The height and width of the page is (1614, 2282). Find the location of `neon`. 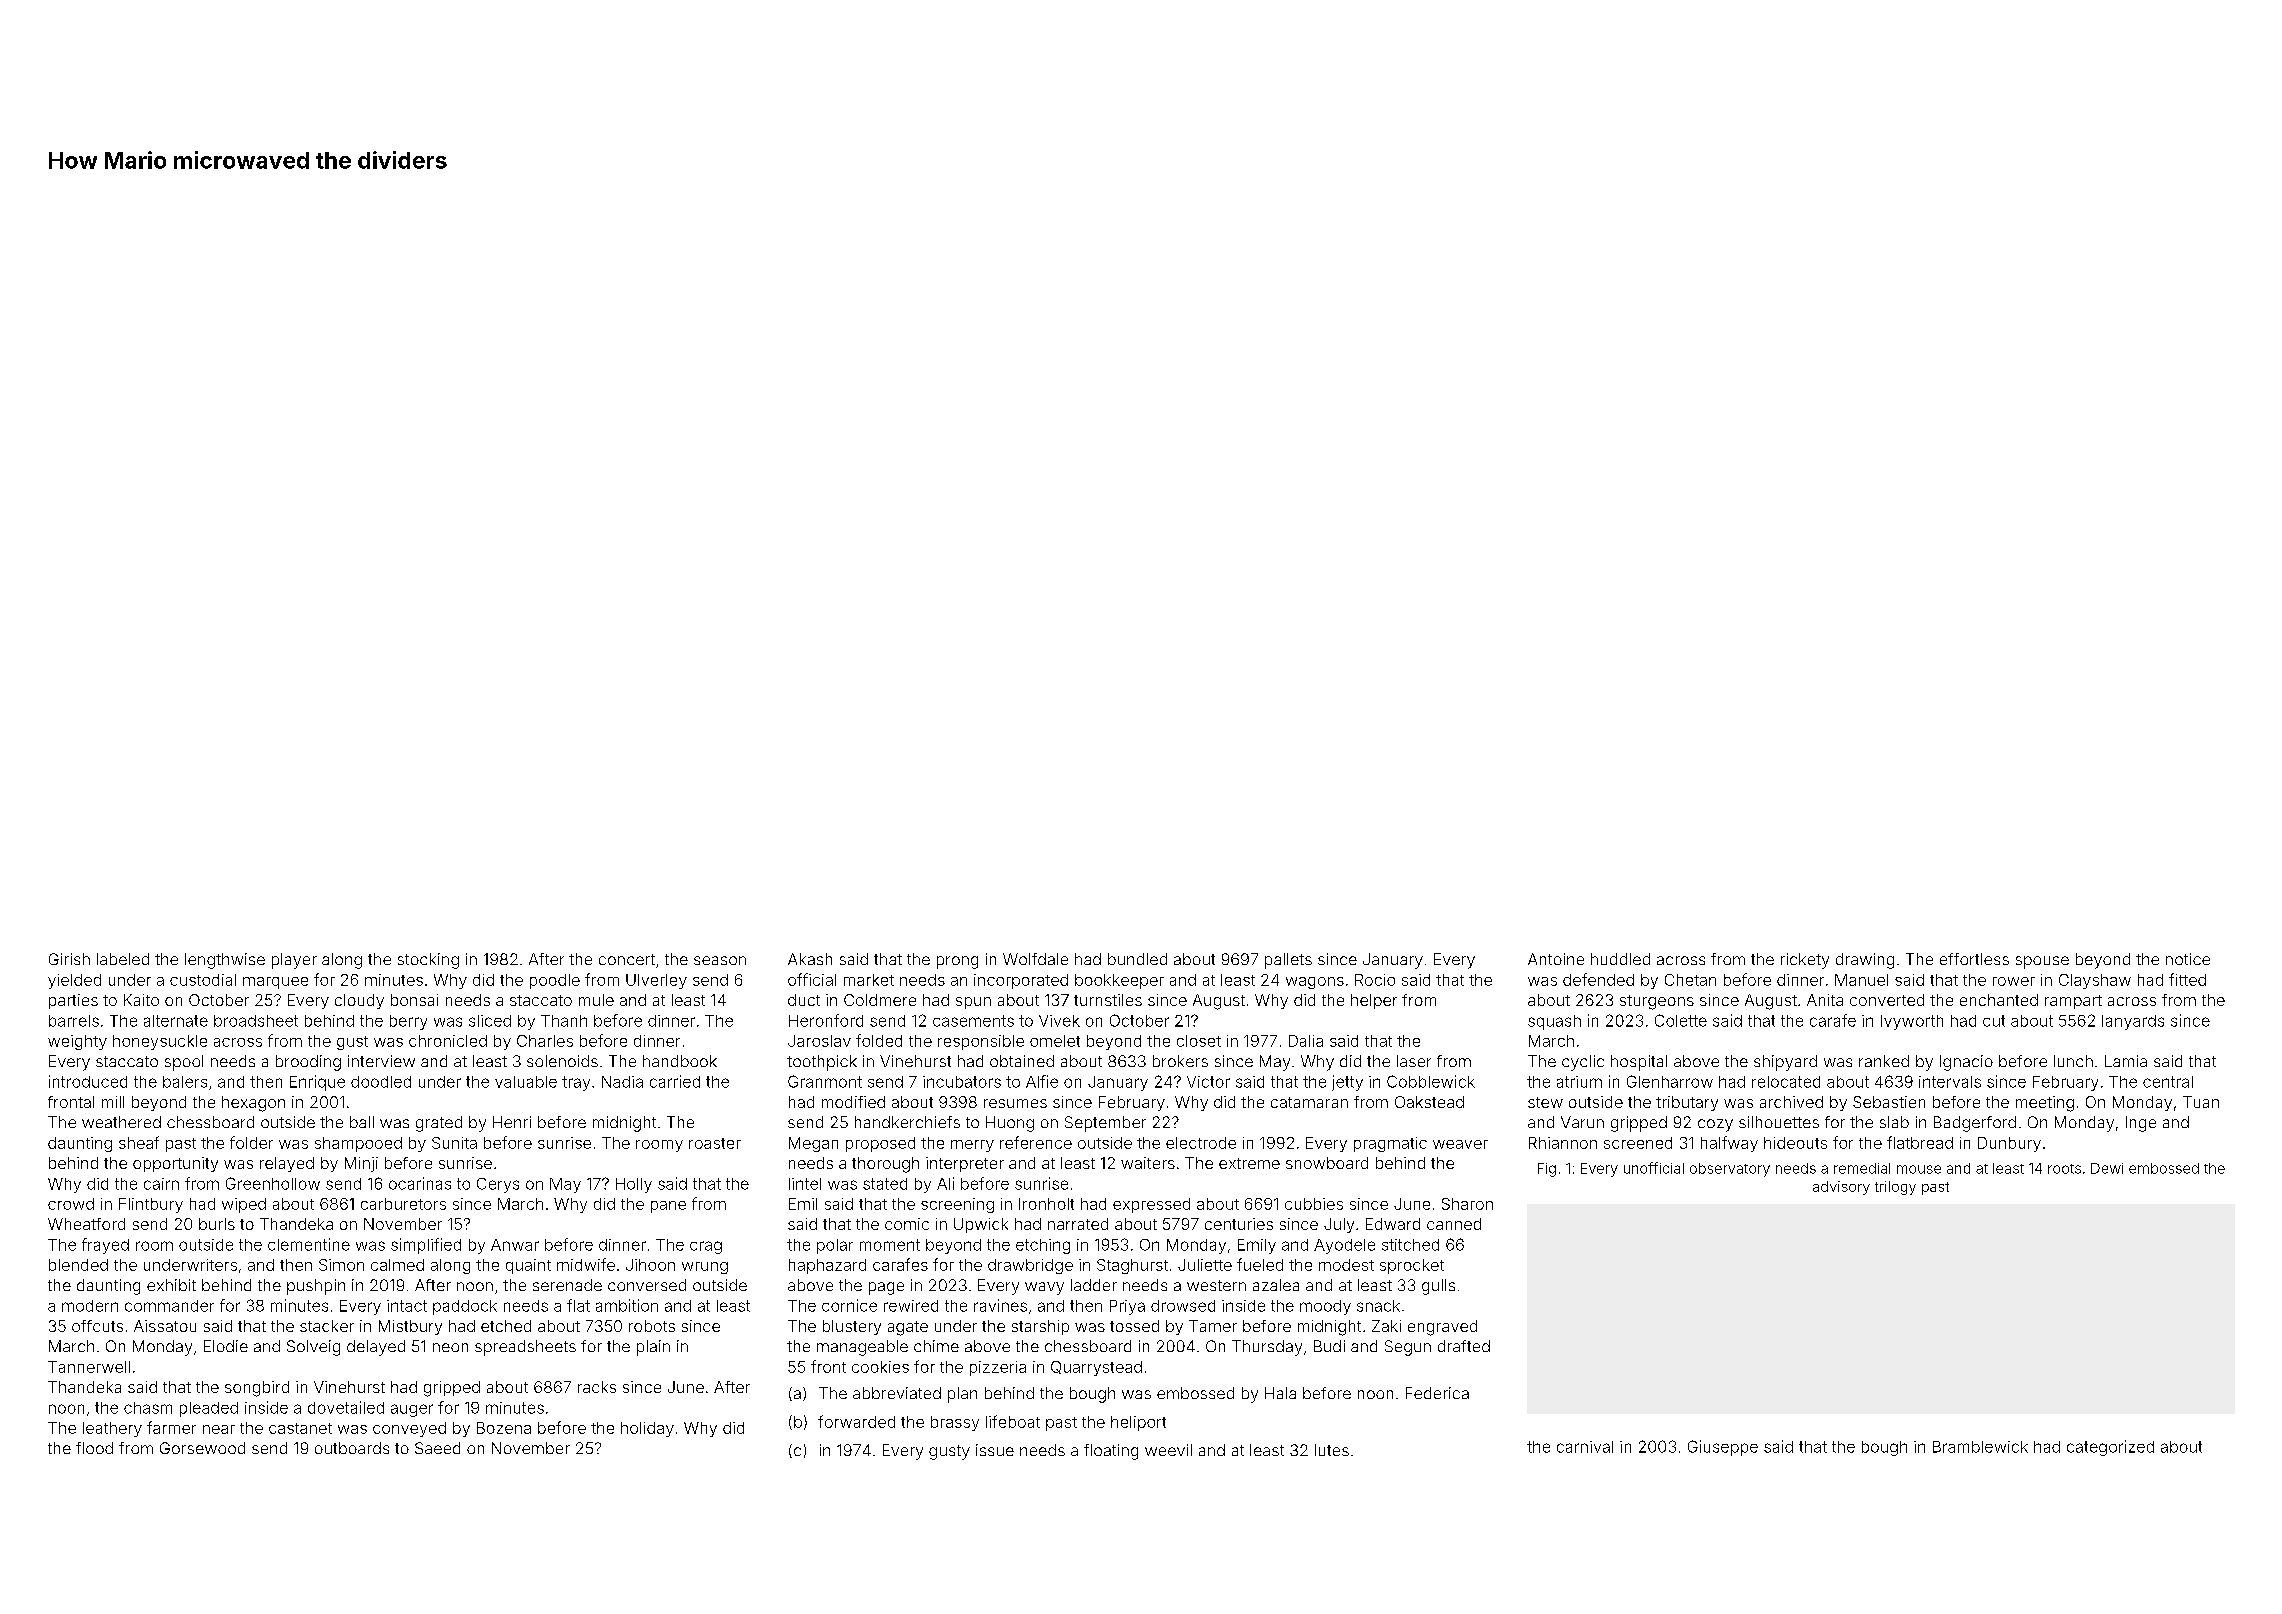

neon is located at coordinates (450, 1347).
